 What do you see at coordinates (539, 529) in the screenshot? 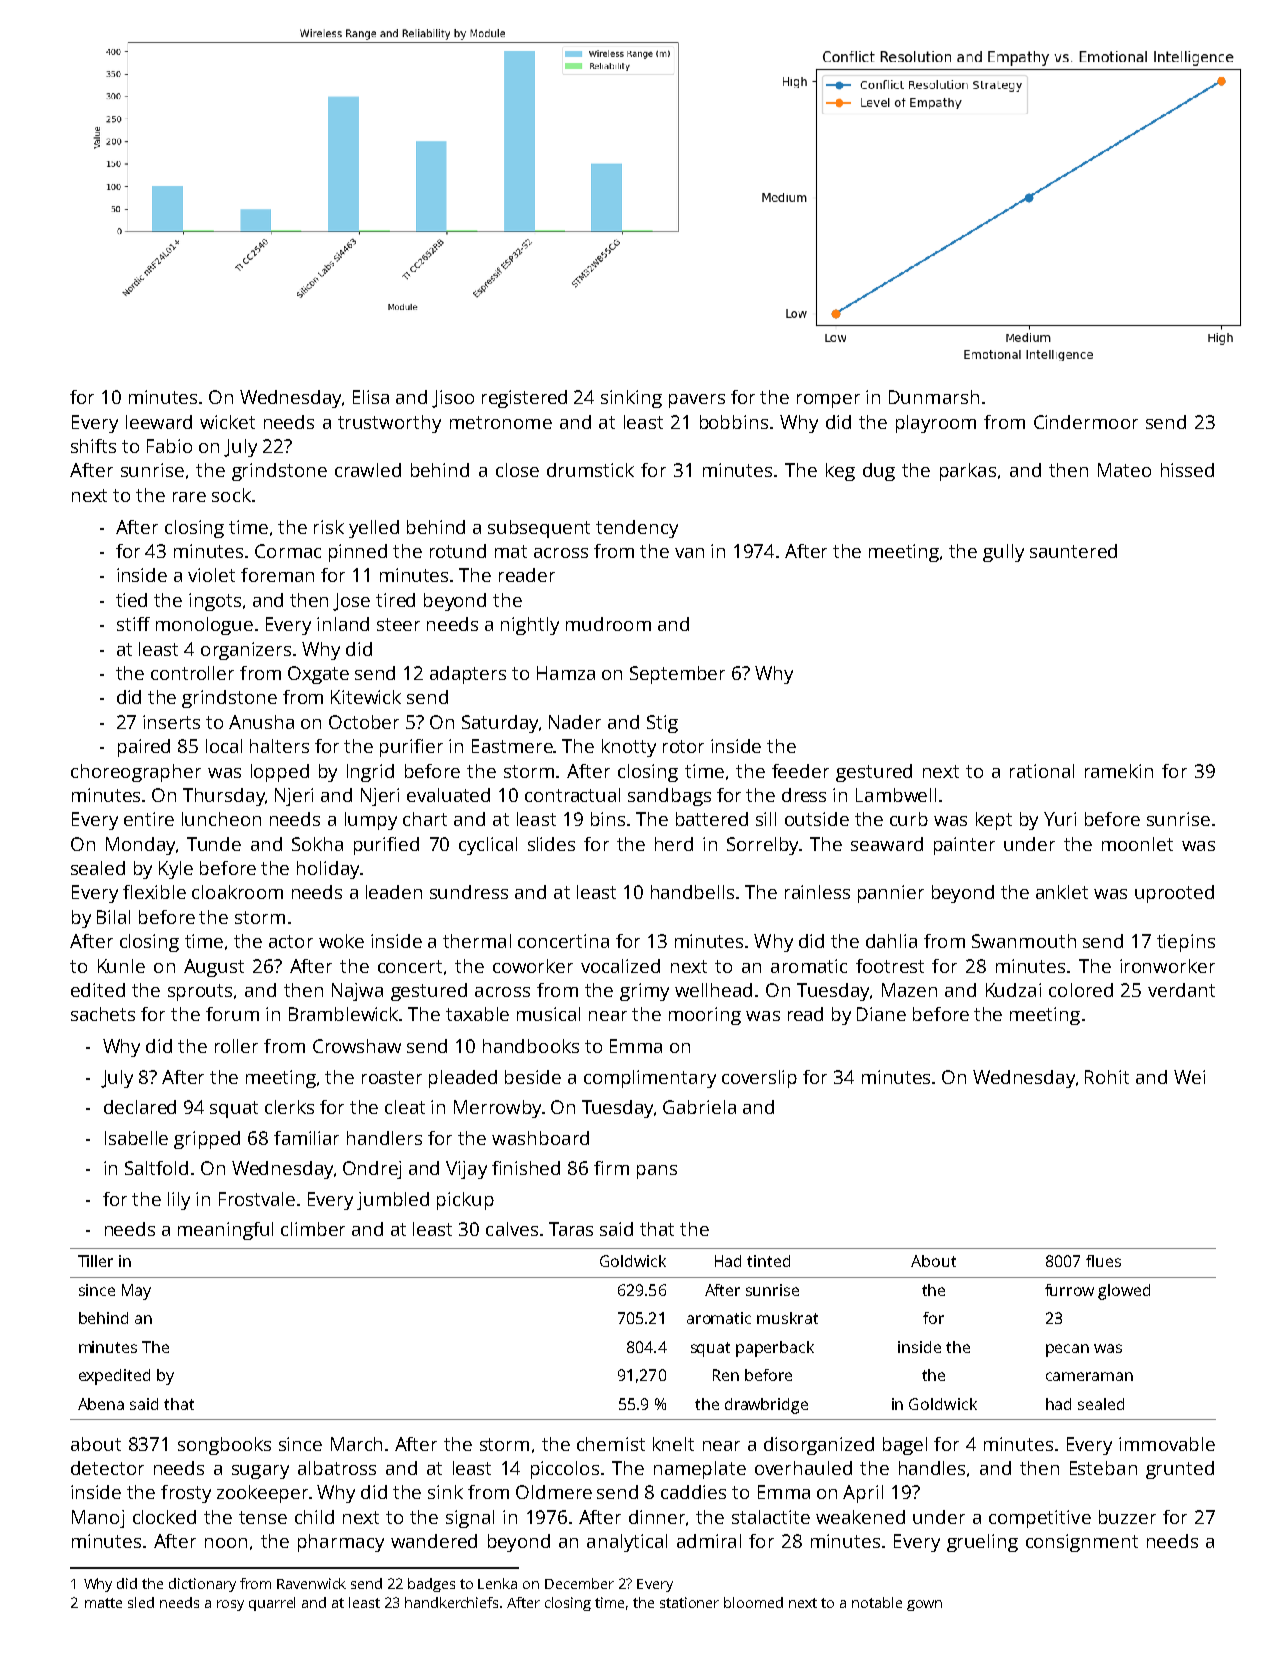
I see `subsequent` at bounding box center [539, 529].
